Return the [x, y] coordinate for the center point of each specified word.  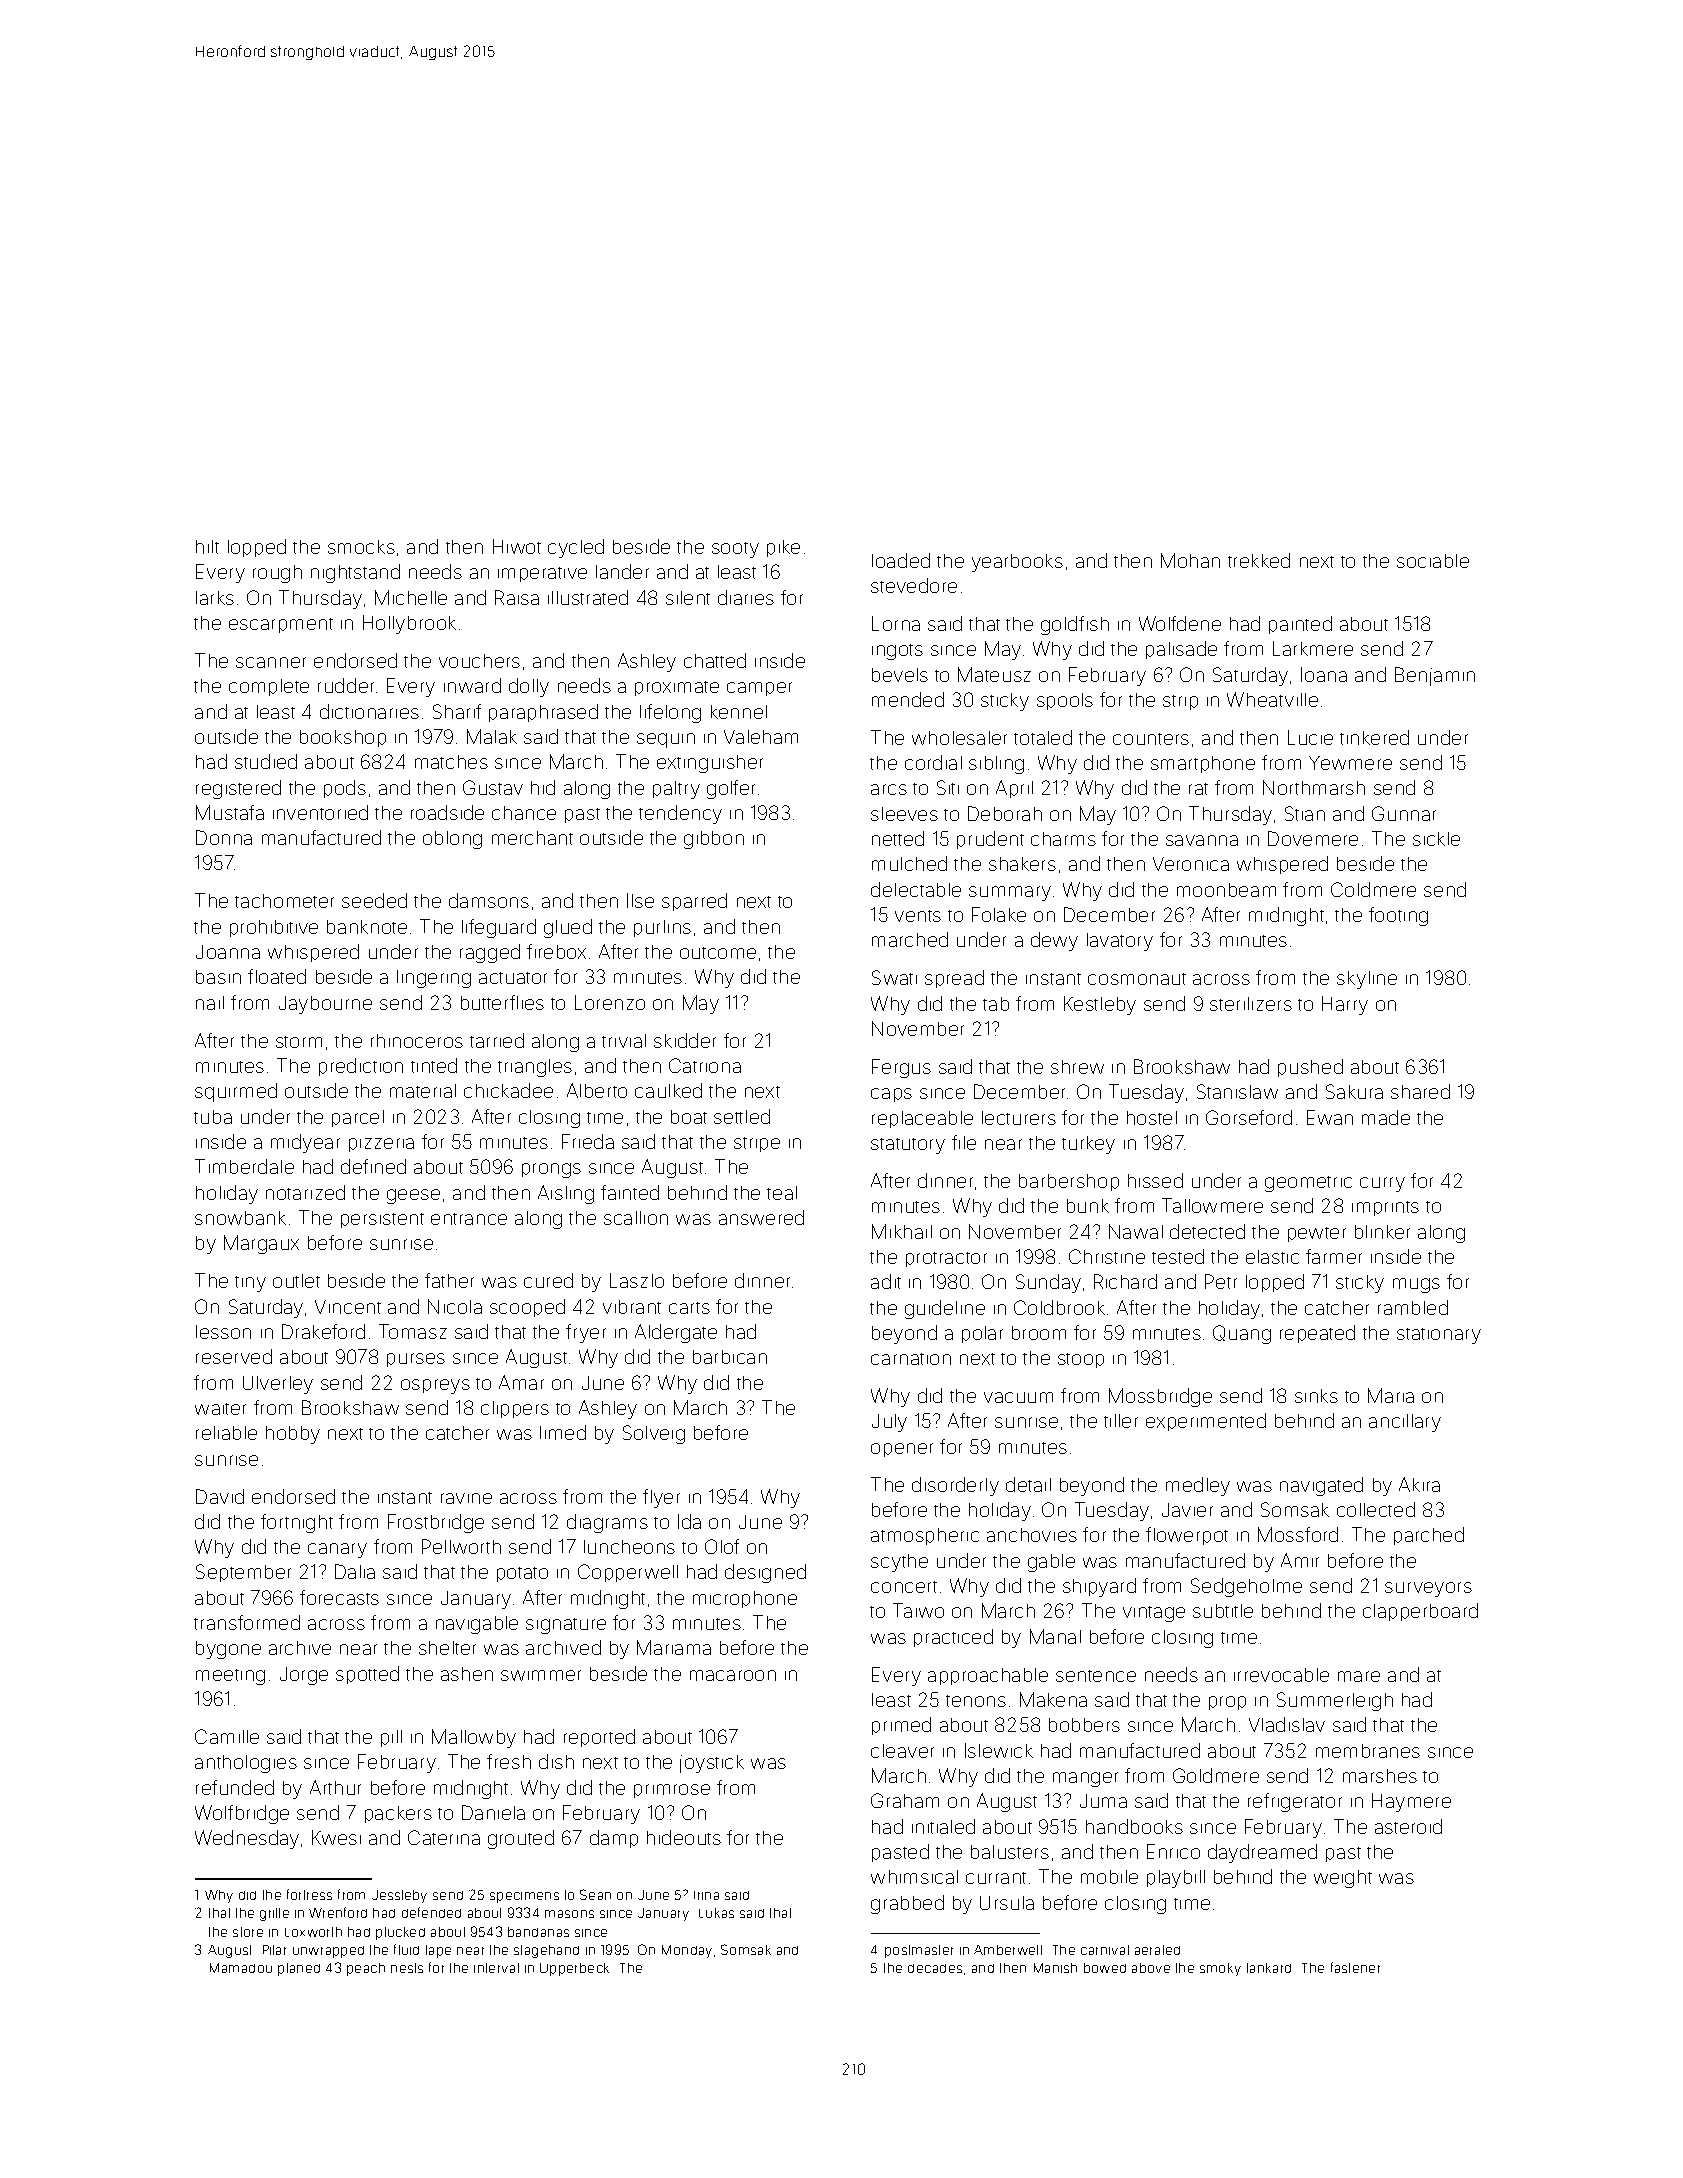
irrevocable [1281, 1675]
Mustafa [230, 812]
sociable [1433, 561]
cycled [576, 548]
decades [935, 1968]
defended [431, 1912]
